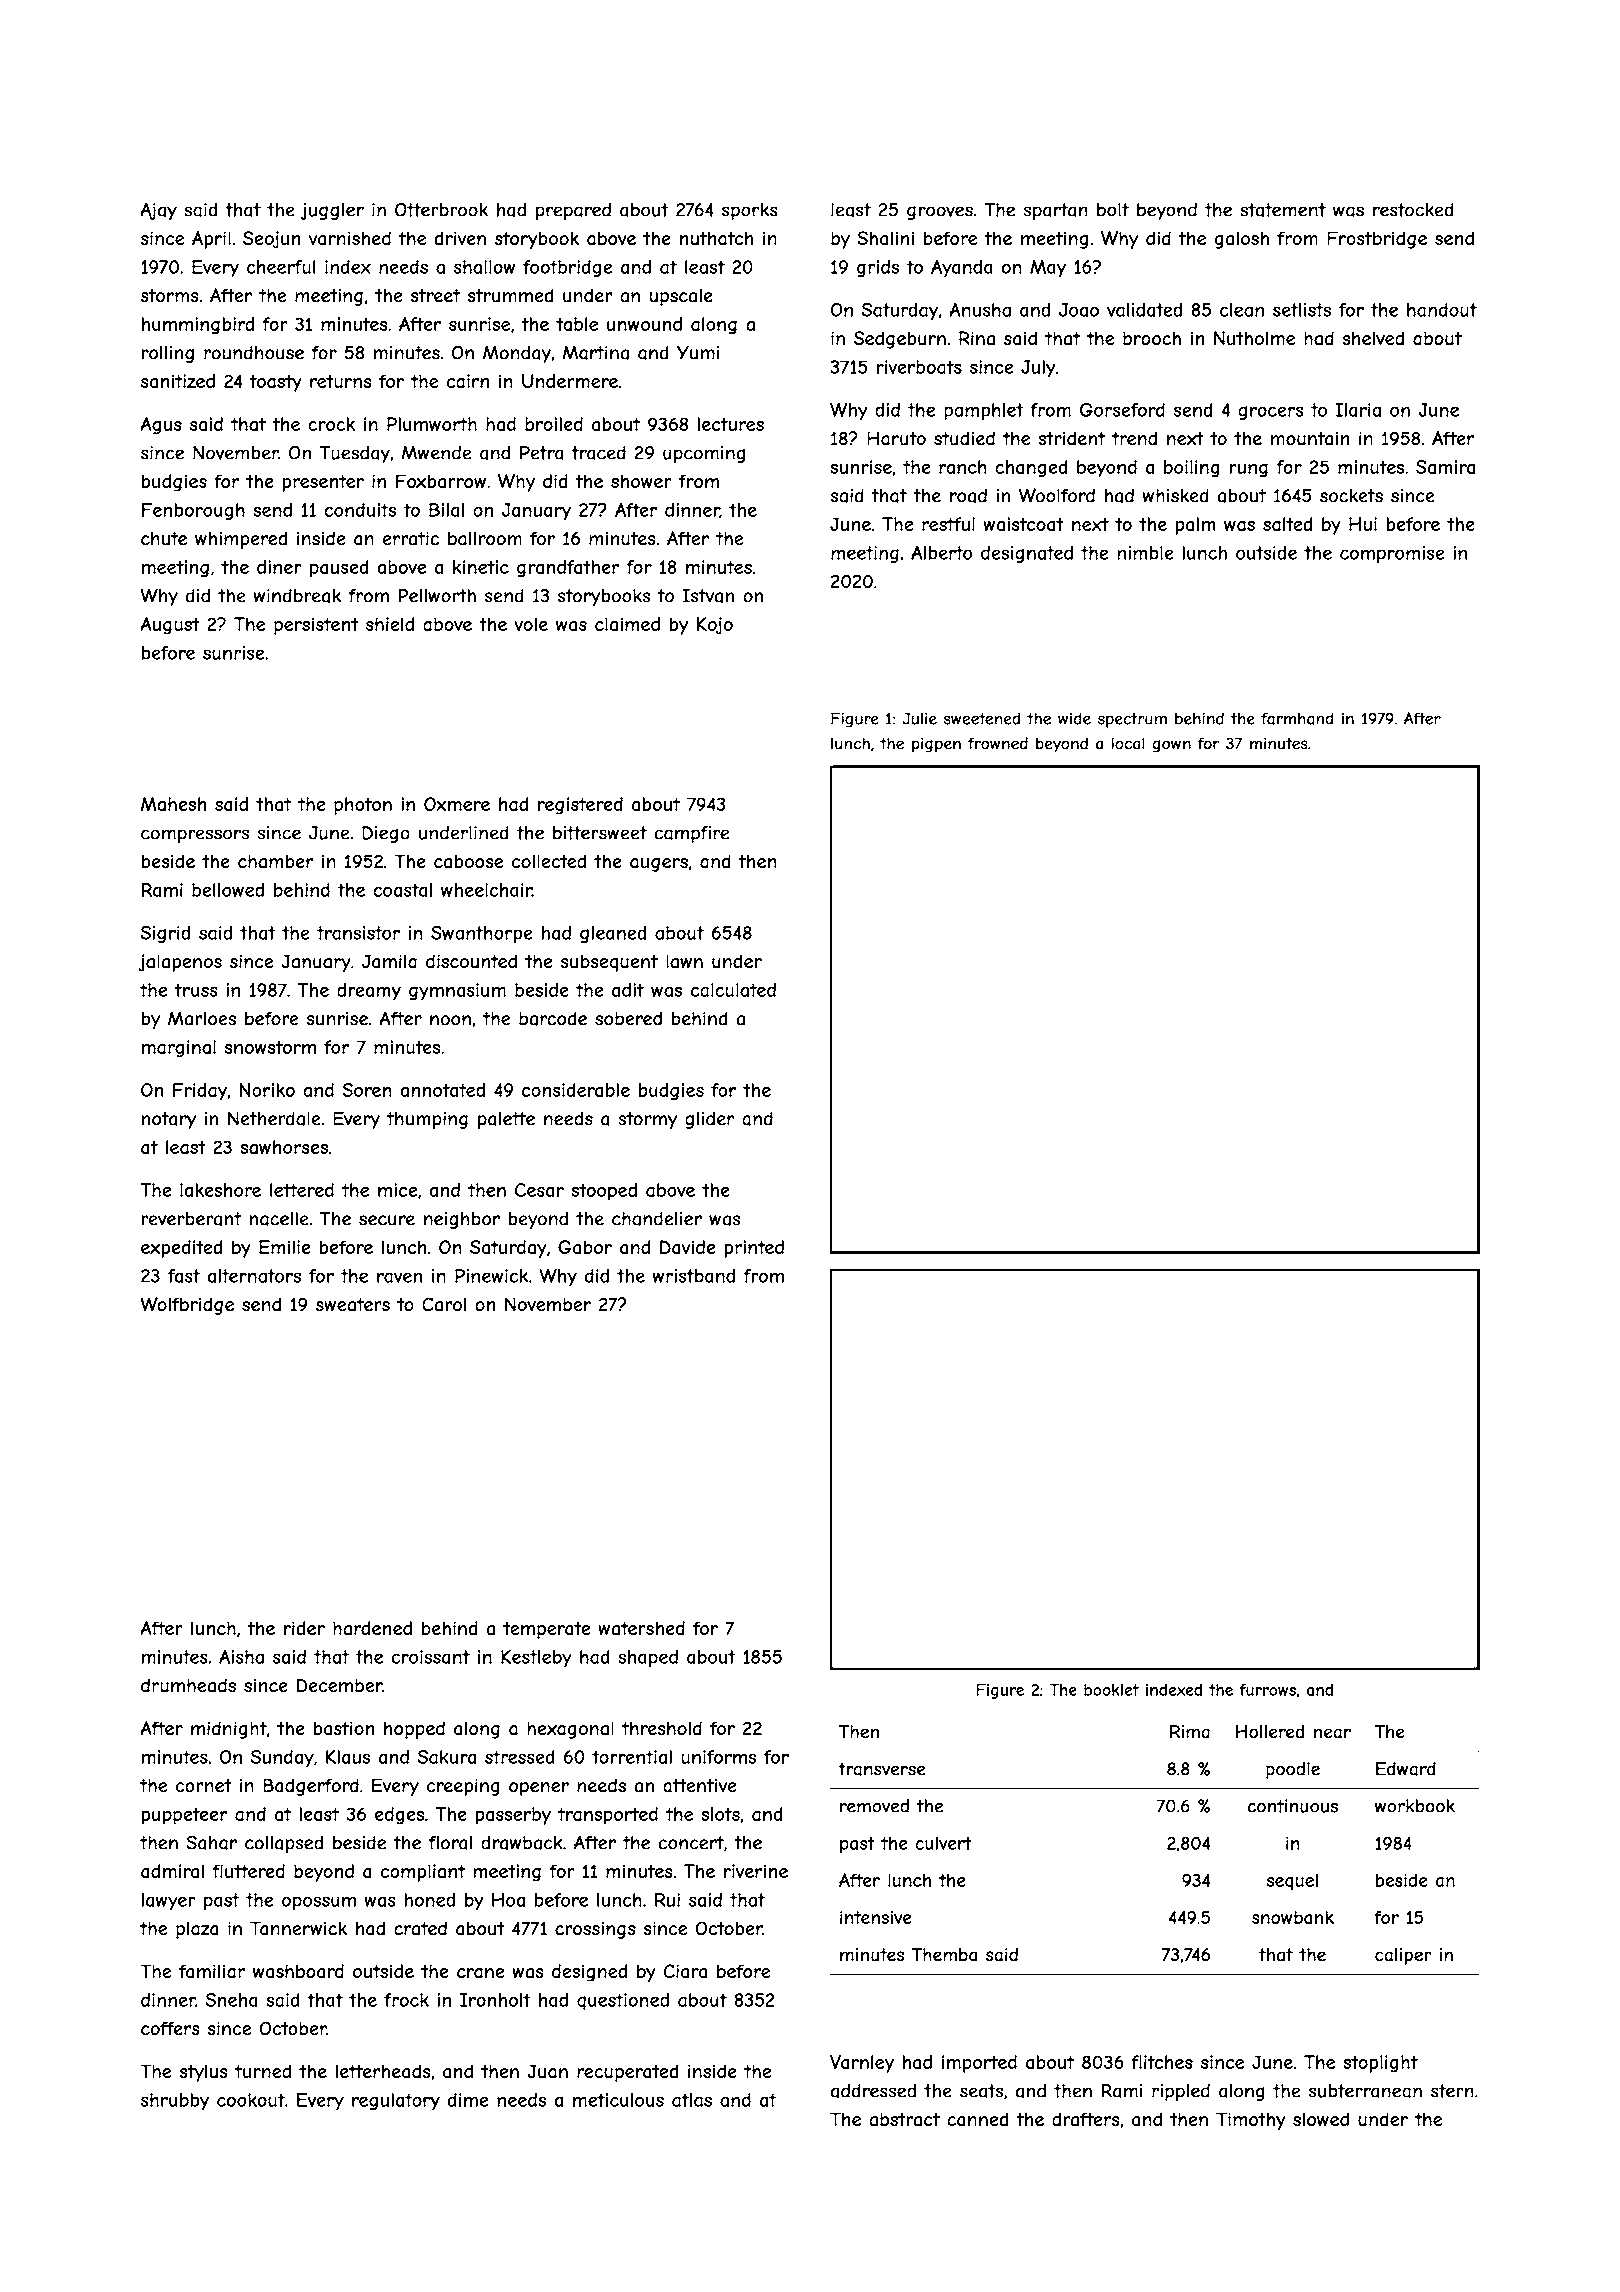 The height and width of the page is (2292, 1620). I want to click on cookout, so click(251, 2100).
